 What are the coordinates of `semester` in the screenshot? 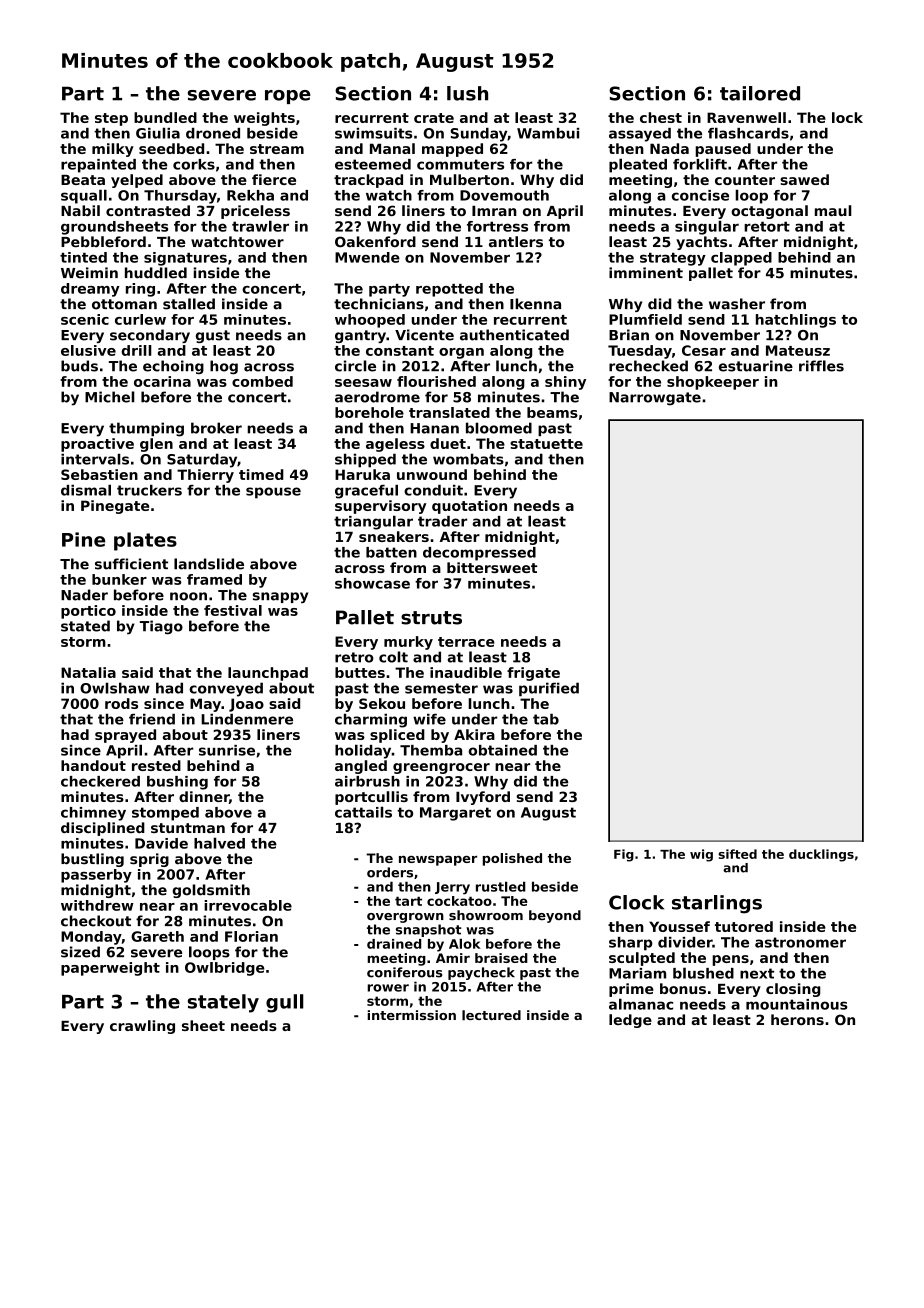 It's located at (441, 688).
